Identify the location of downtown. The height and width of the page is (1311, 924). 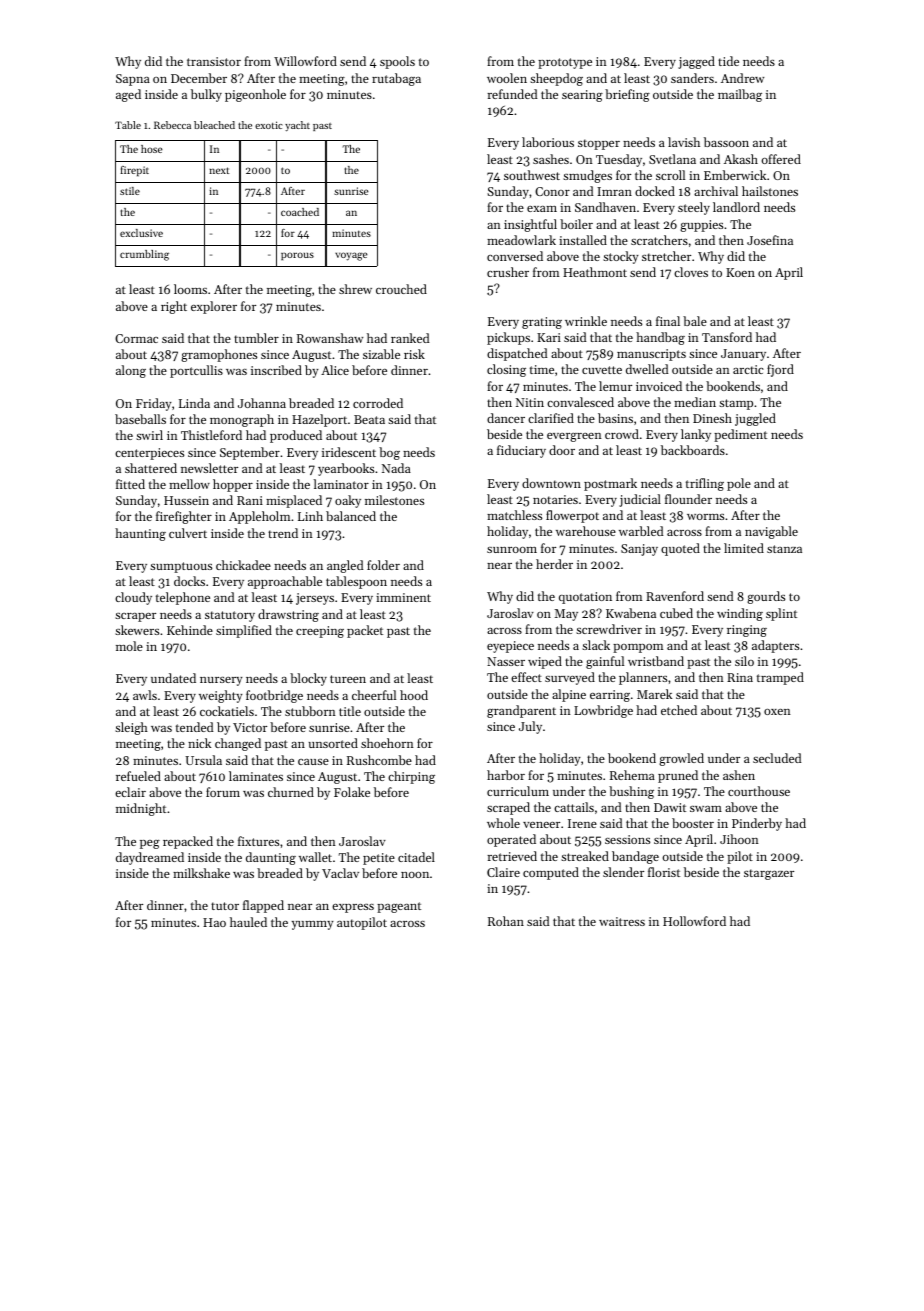
(551, 483).
